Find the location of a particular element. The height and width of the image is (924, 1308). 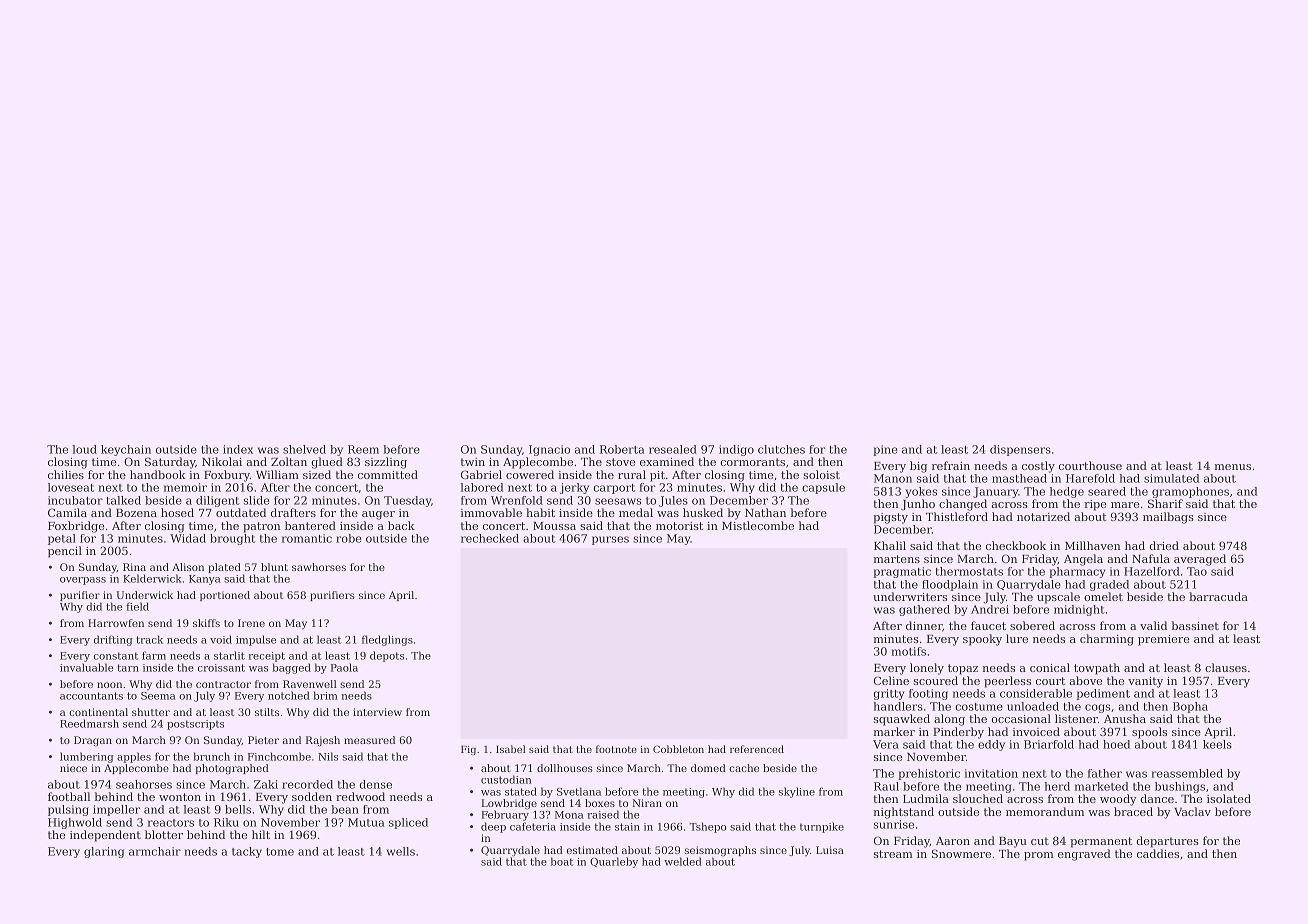

departures is located at coordinates (1167, 842).
